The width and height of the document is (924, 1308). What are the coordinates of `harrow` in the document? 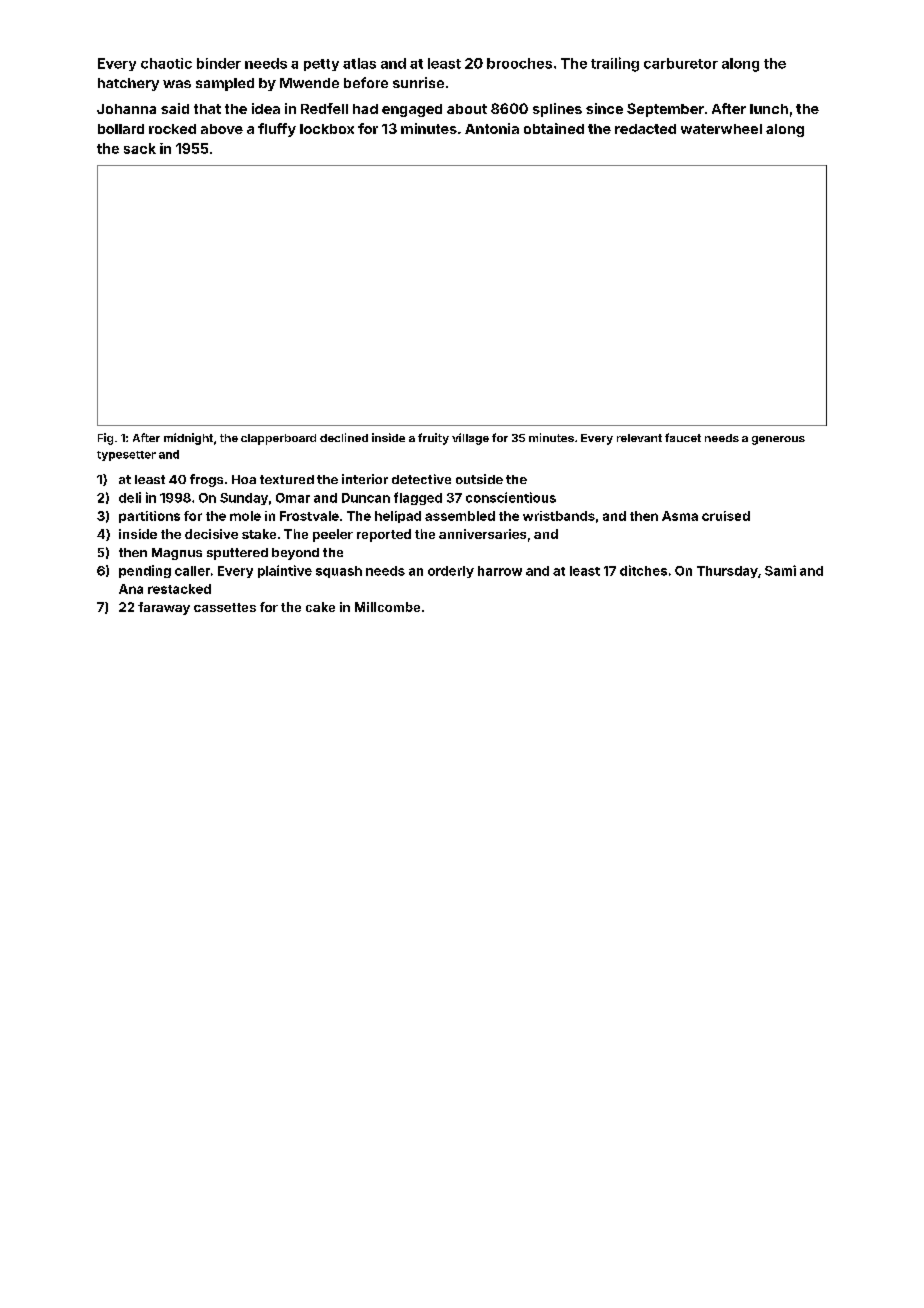 It's located at (500, 571).
